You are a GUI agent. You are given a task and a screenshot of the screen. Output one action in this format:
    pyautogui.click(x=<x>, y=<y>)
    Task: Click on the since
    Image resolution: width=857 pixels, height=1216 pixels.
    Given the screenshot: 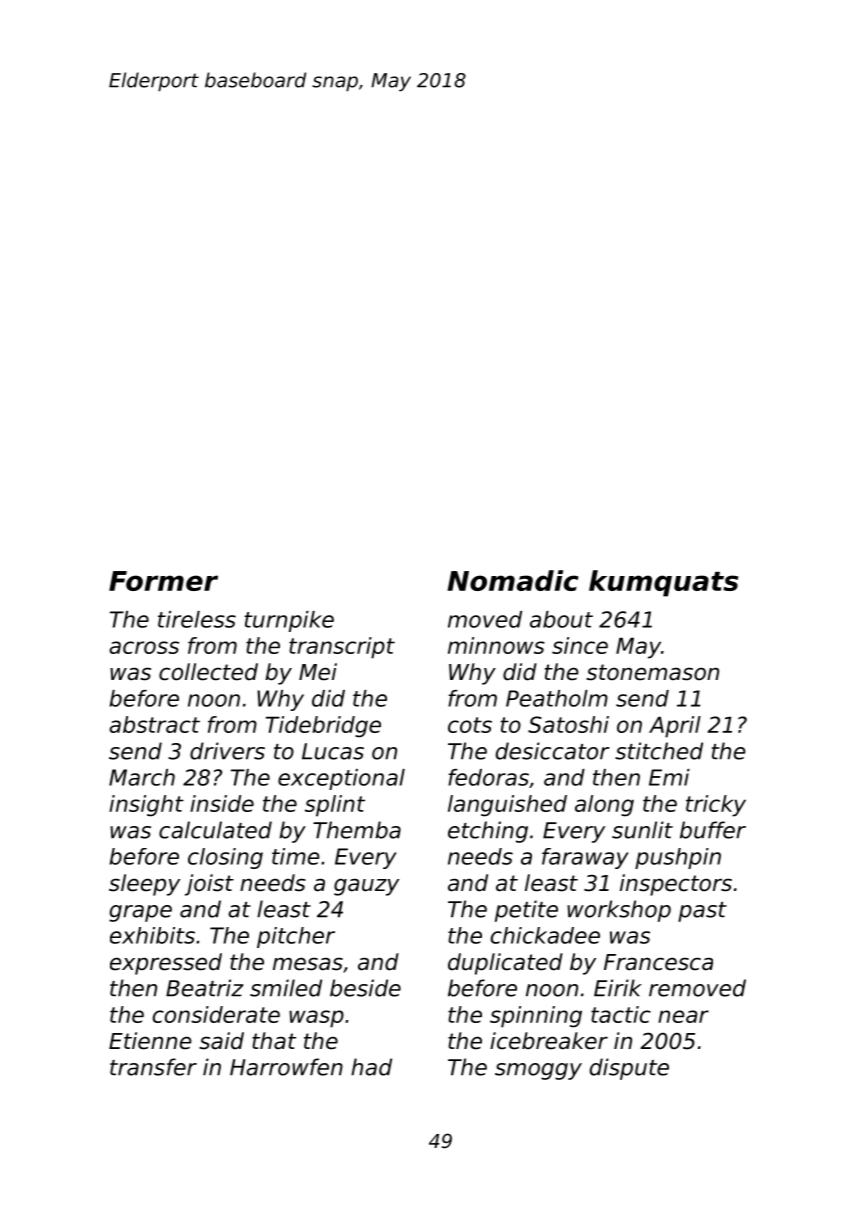 What is the action you would take?
    pyautogui.click(x=580, y=645)
